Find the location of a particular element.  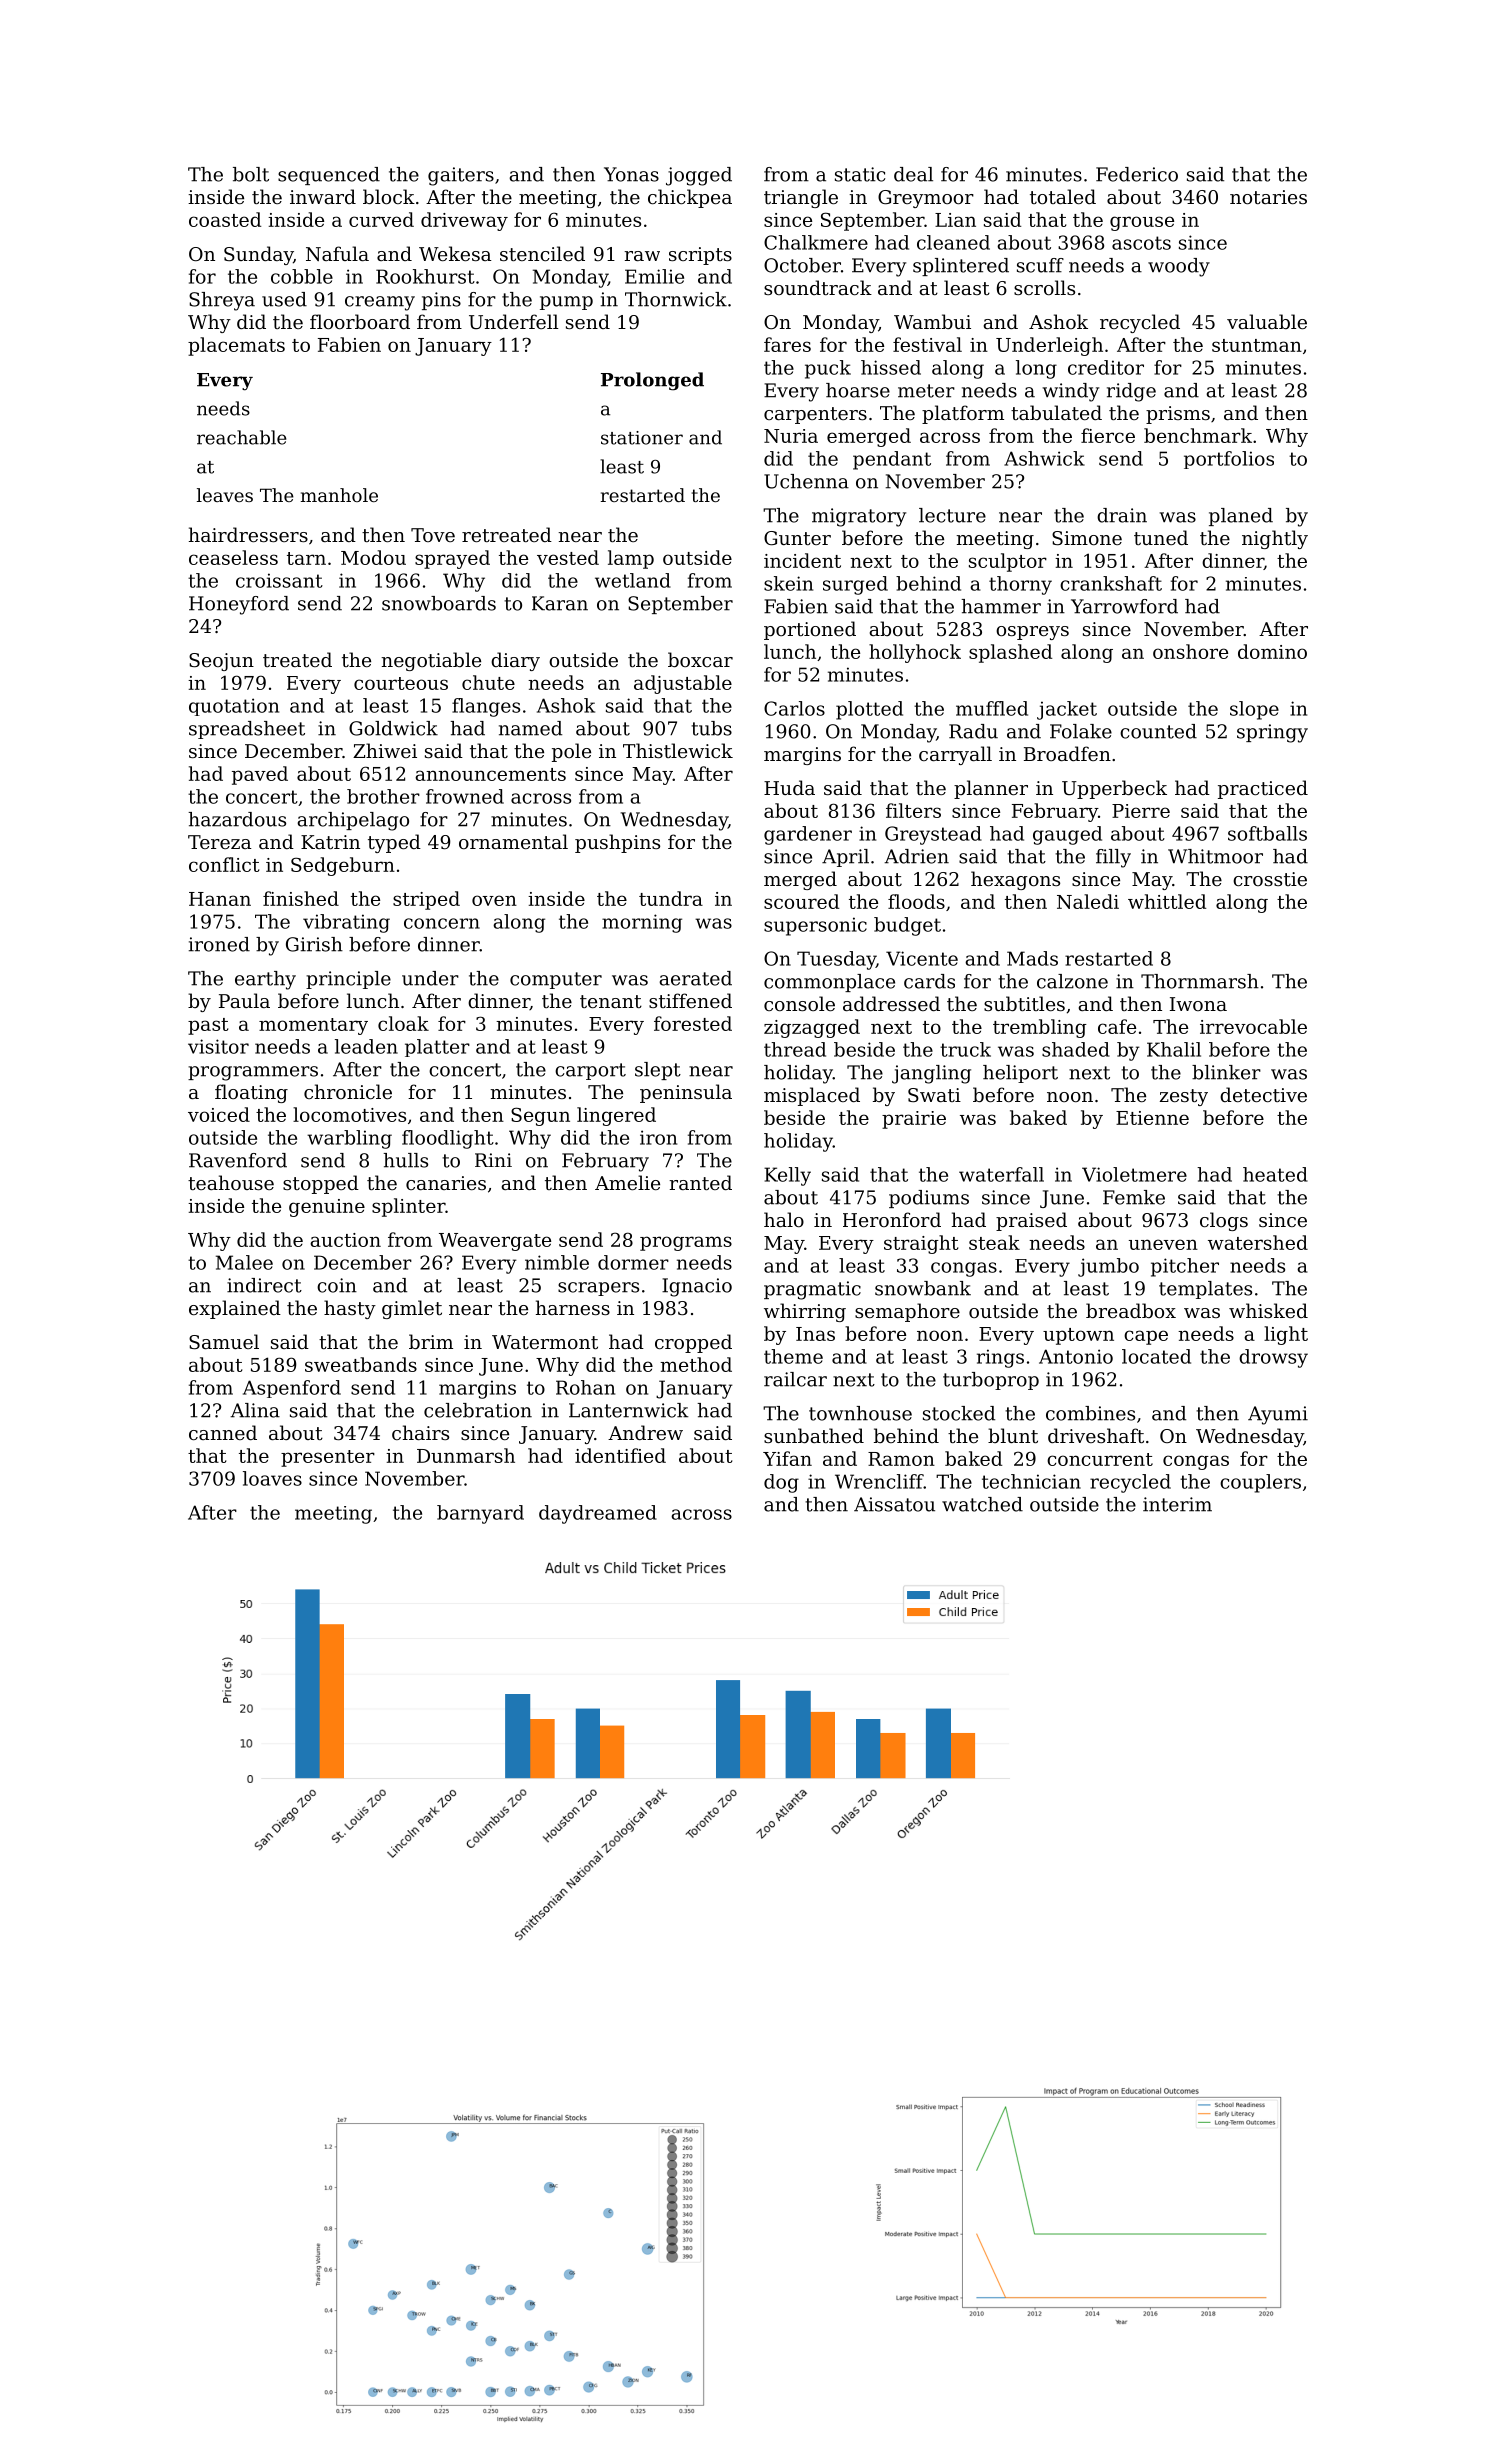

Zhiwei is located at coordinates (385, 750).
